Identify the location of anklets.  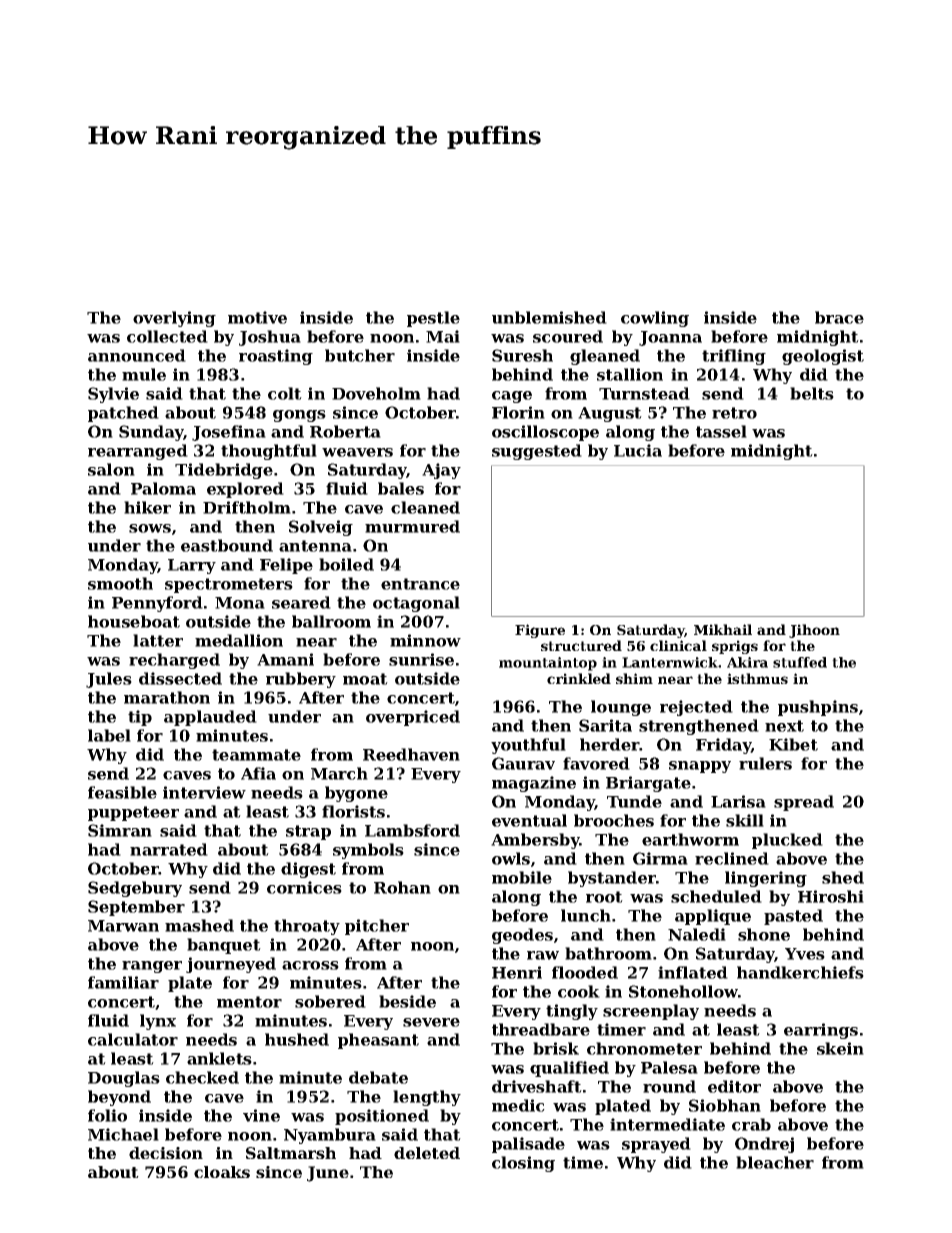
(219, 1058).
